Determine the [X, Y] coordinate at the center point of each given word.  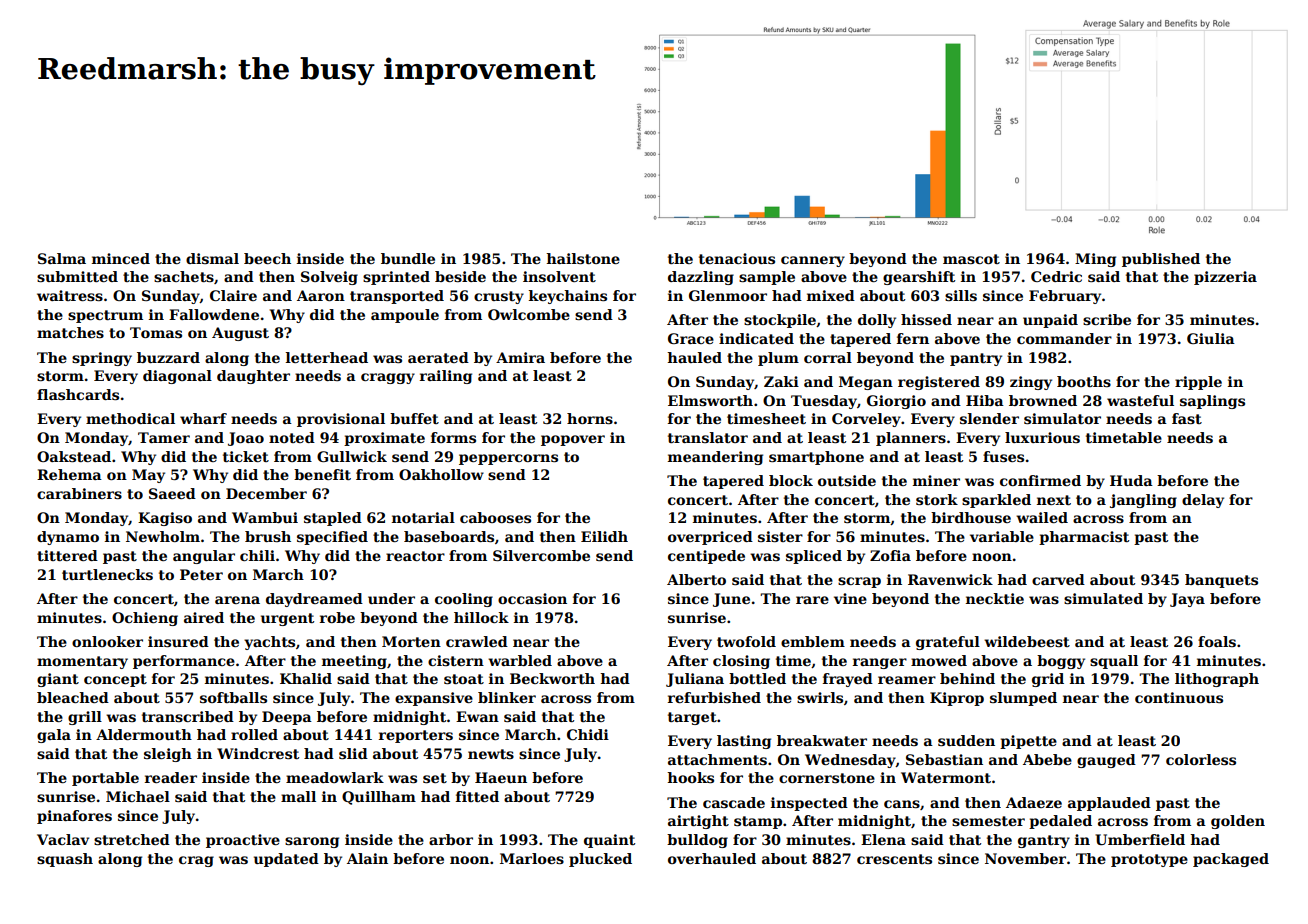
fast [1187, 418]
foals [1217, 641]
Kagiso [165, 519]
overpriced [710, 538]
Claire [233, 295]
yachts [269, 643]
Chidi [588, 734]
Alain [367, 858]
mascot [971, 259]
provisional [341, 420]
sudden [966, 740]
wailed [1042, 517]
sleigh [168, 755]
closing [741, 662]
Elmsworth [710, 400]
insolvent [559, 276]
